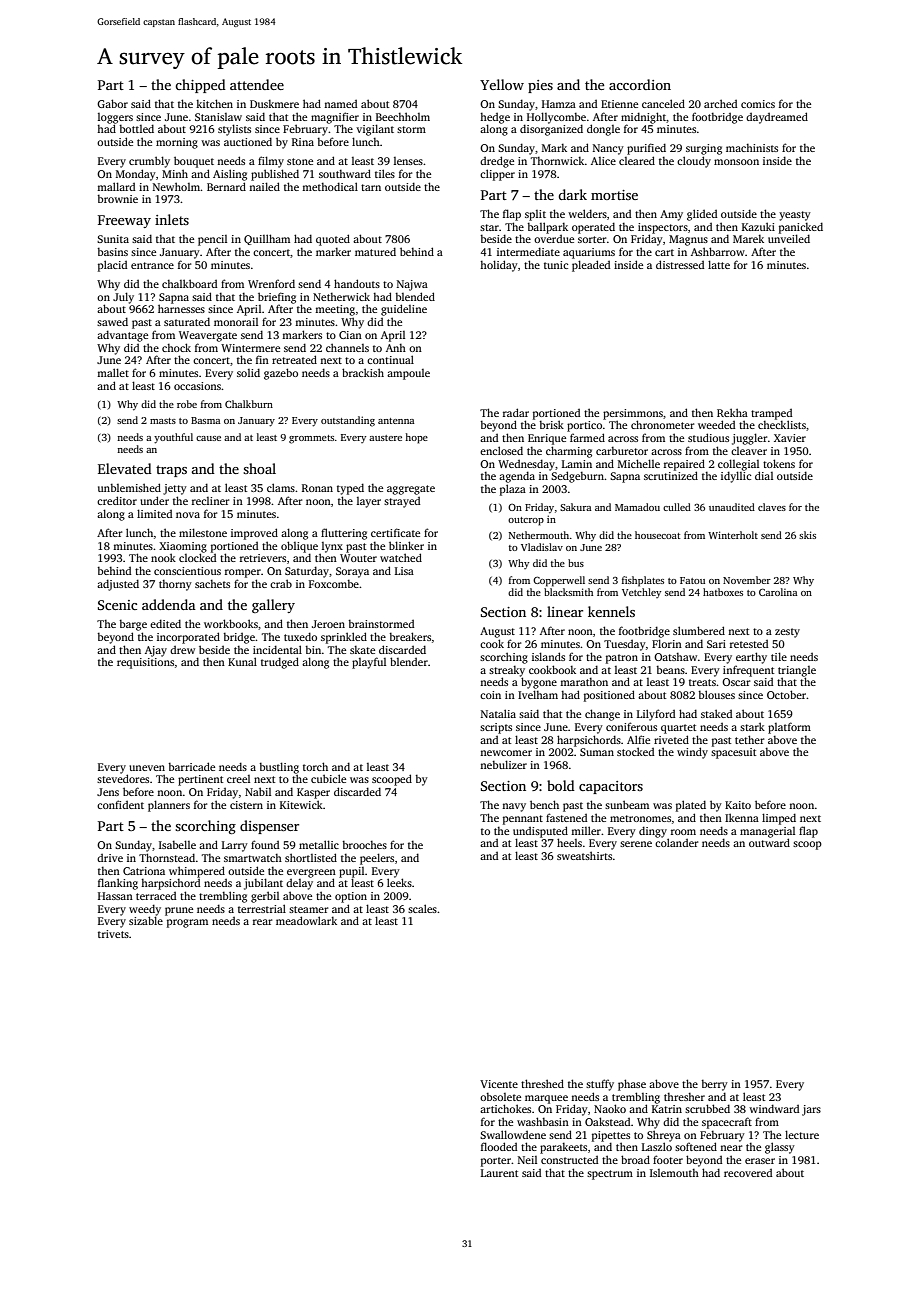  Describe the element at coordinates (145, 663) in the image. I see `requisitions` at that location.
